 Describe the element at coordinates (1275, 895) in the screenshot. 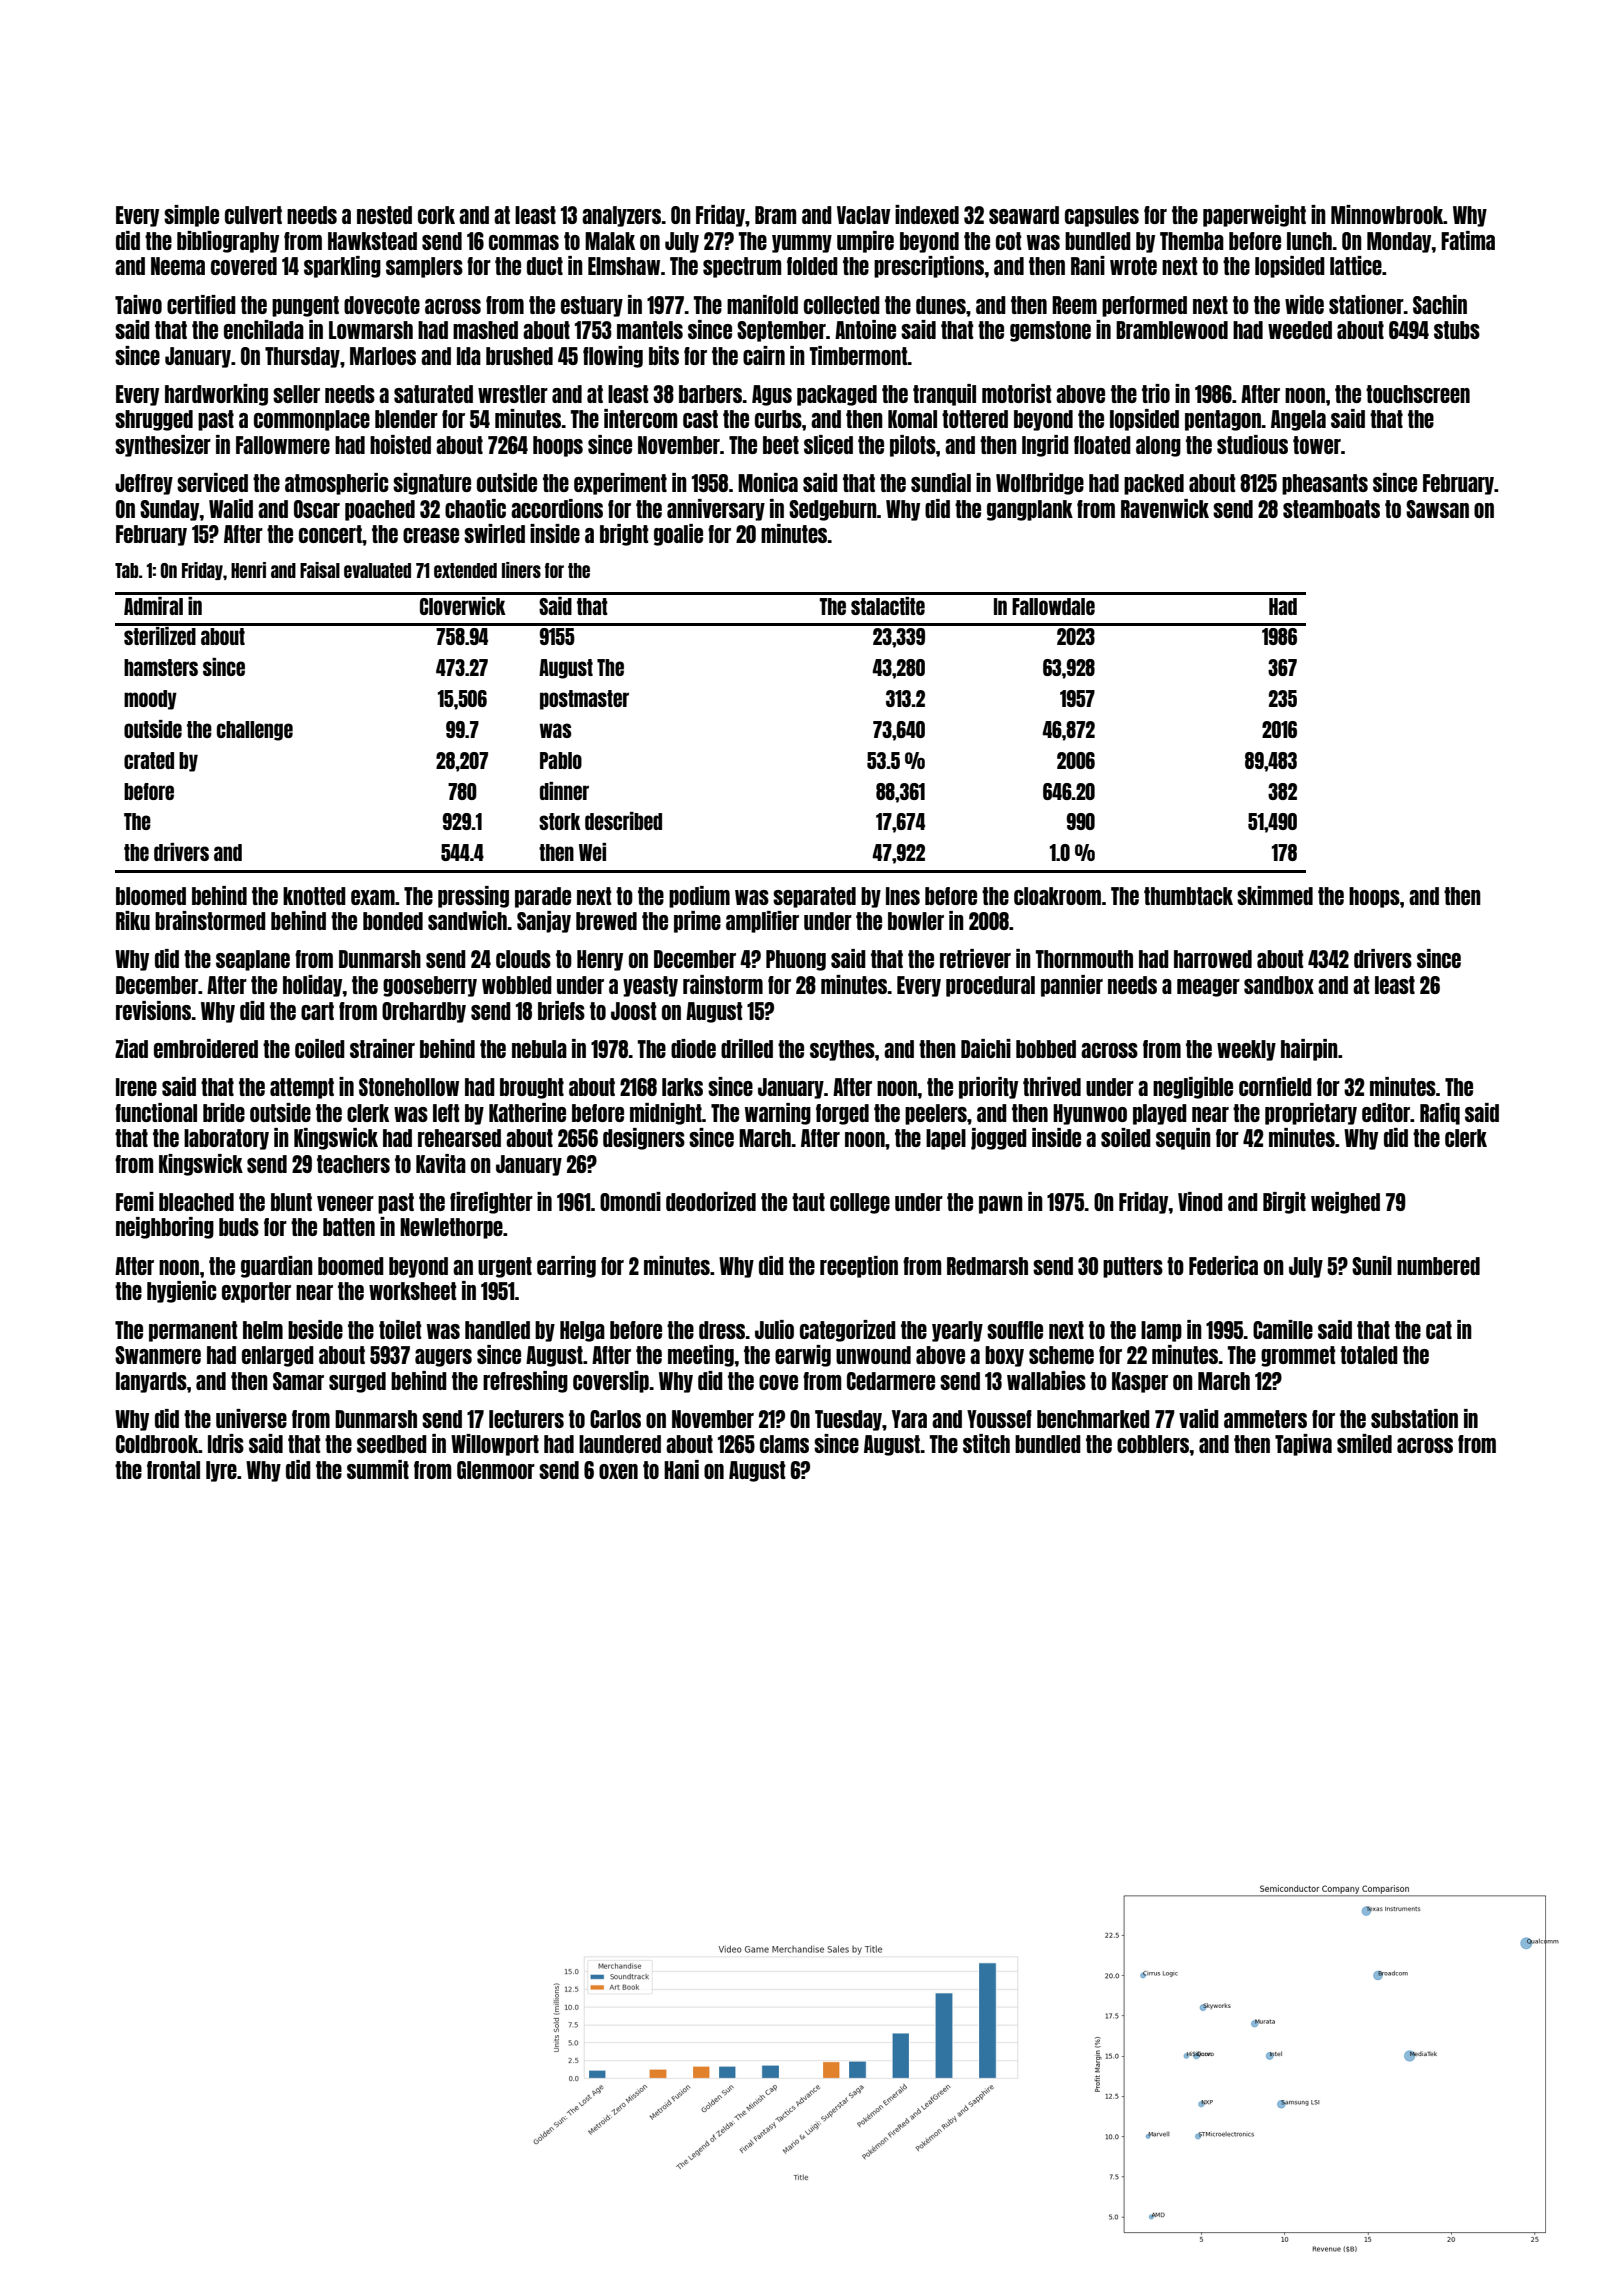

I see `skimmed` at that location.
